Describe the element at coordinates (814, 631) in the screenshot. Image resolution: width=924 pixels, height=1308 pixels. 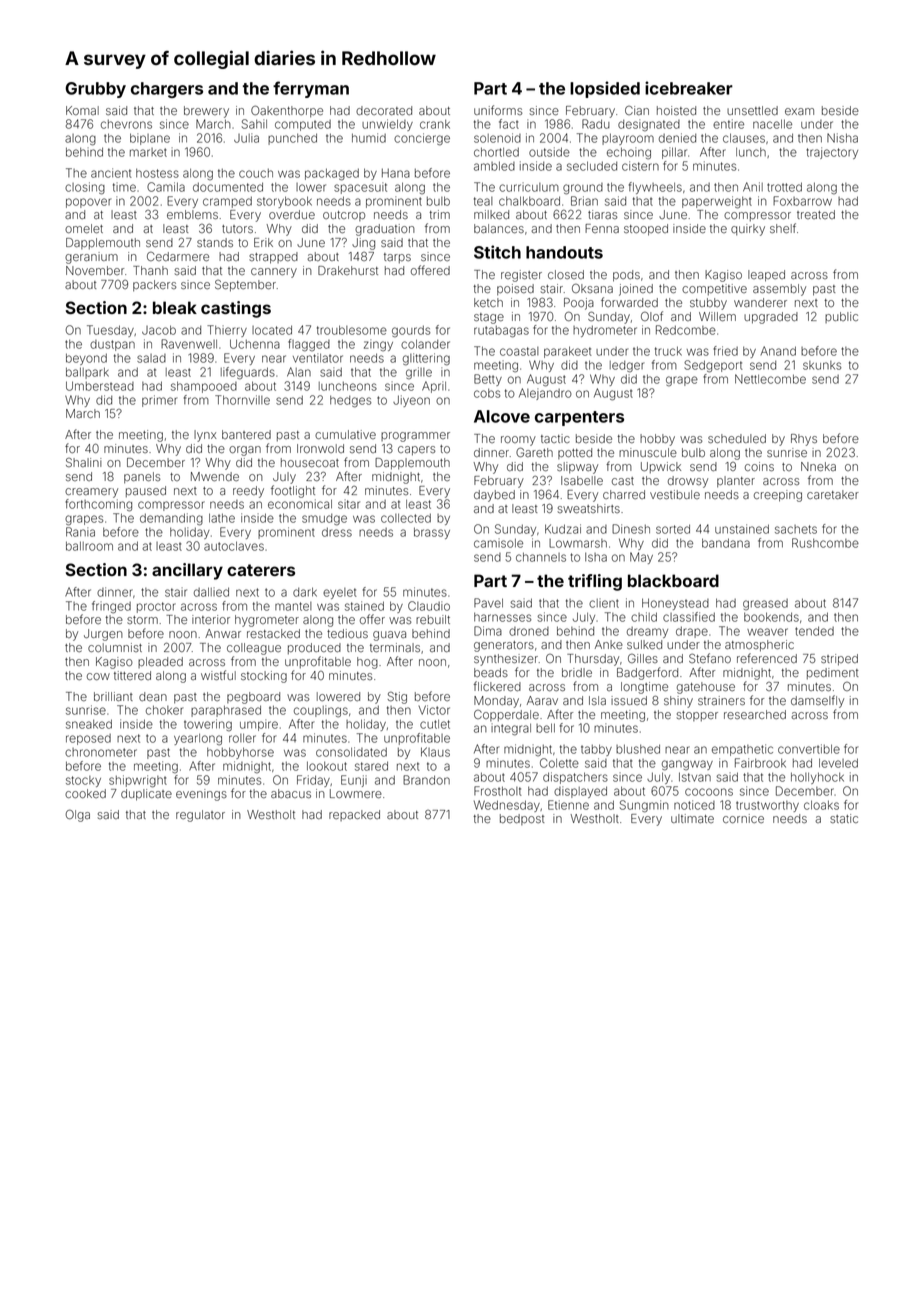
I see `tended` at that location.
